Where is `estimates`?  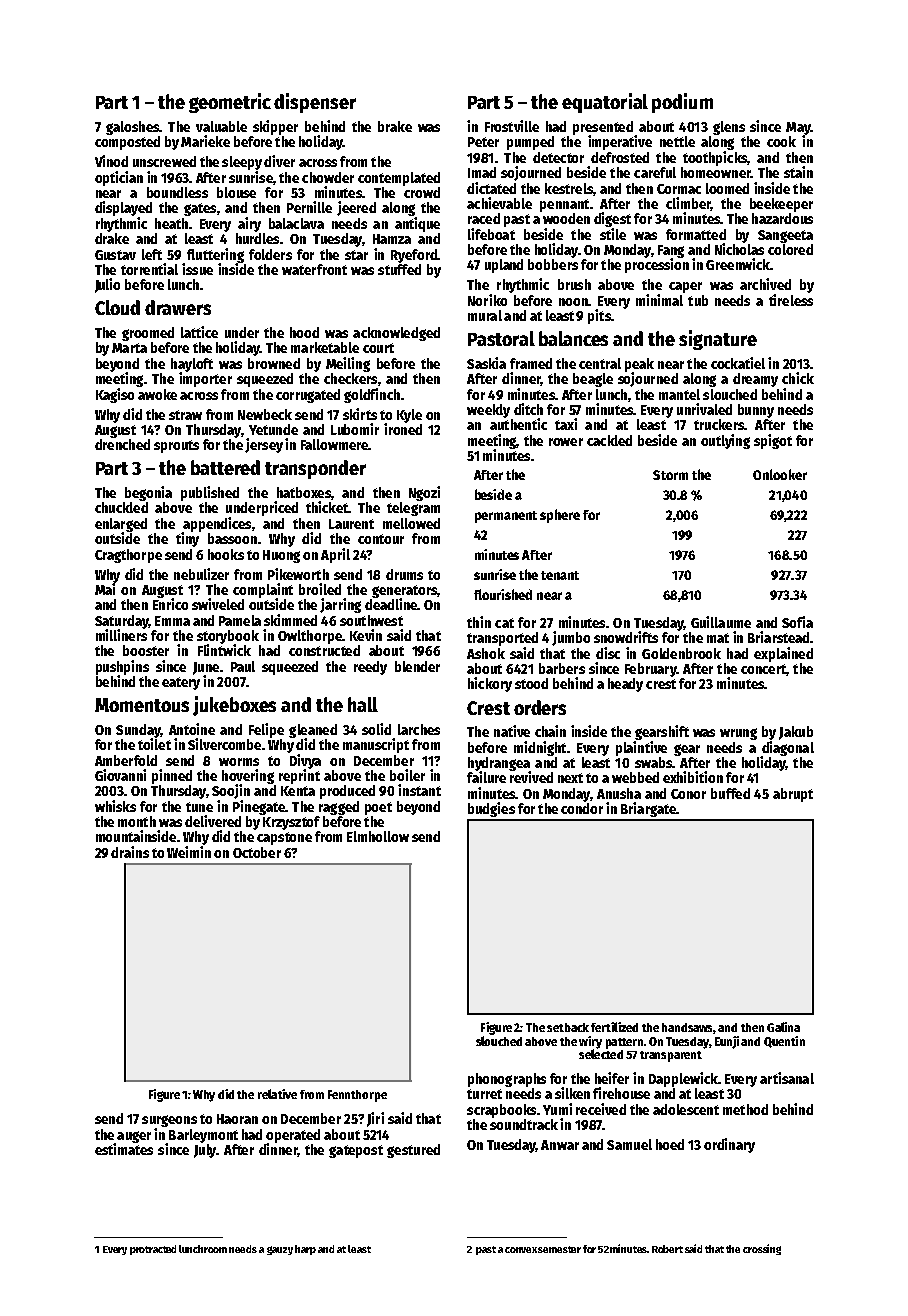
estimates is located at coordinates (124, 1149).
